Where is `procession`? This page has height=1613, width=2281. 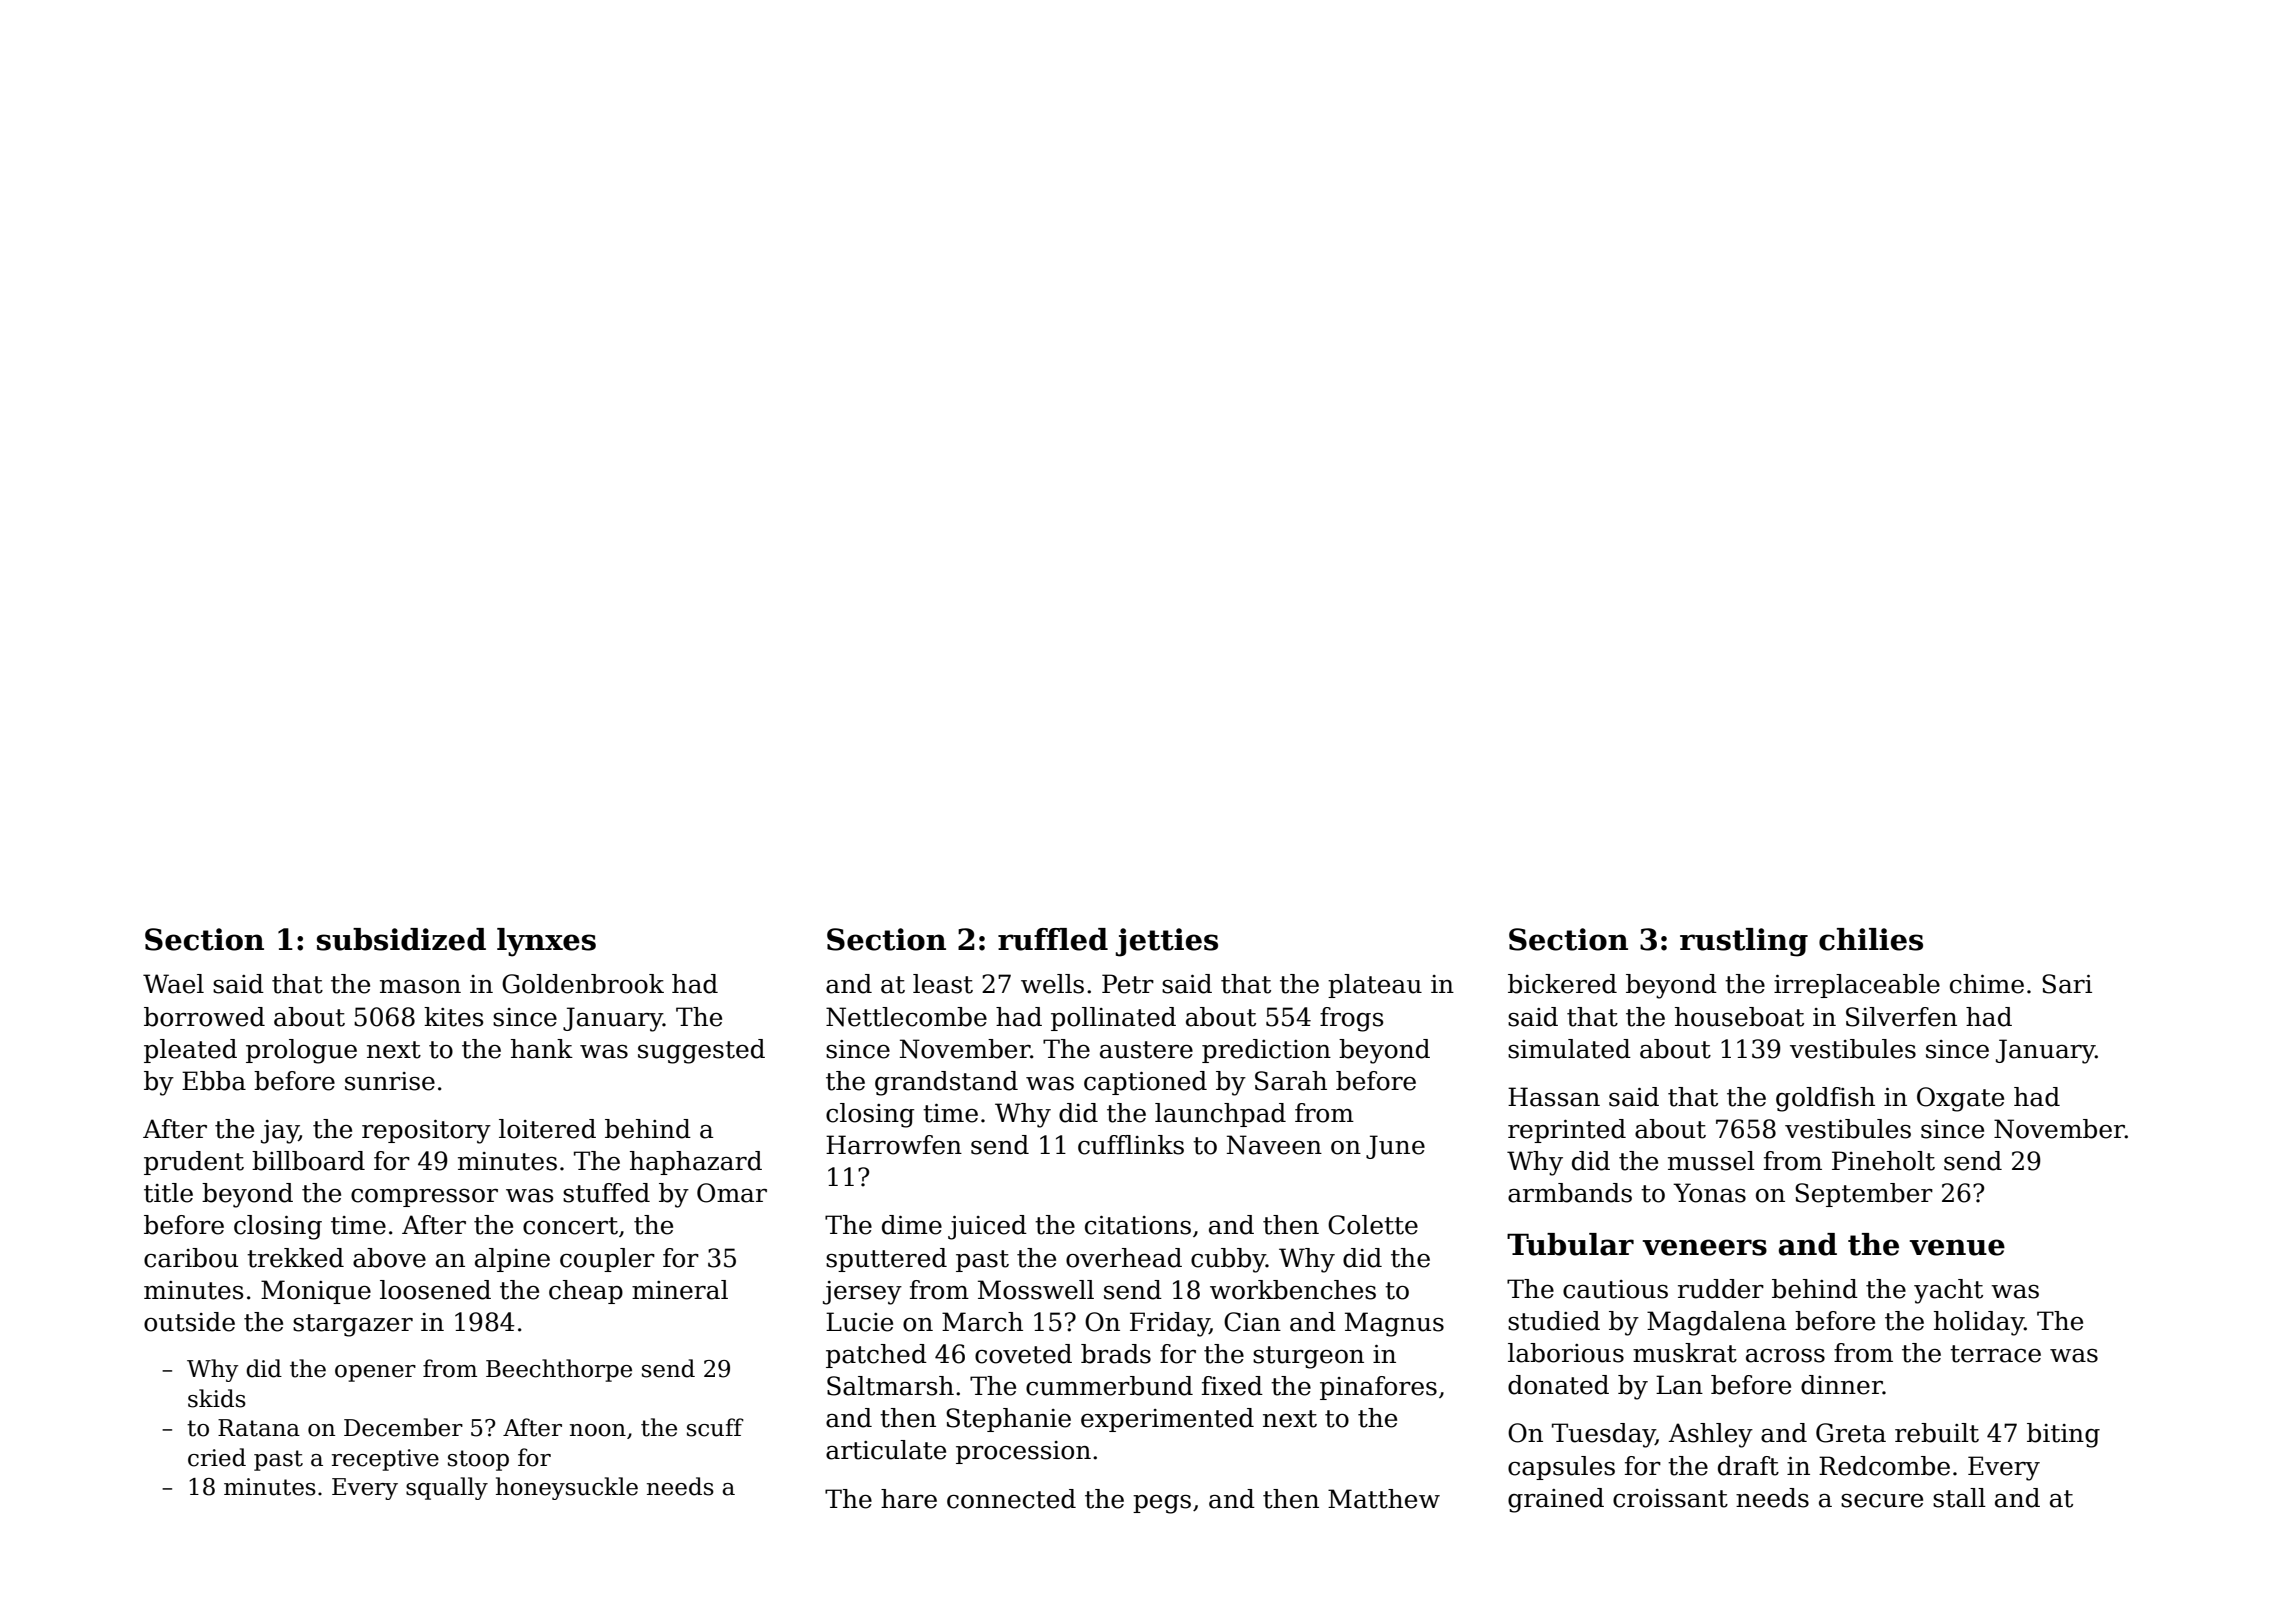 procession is located at coordinates (1023, 1452).
